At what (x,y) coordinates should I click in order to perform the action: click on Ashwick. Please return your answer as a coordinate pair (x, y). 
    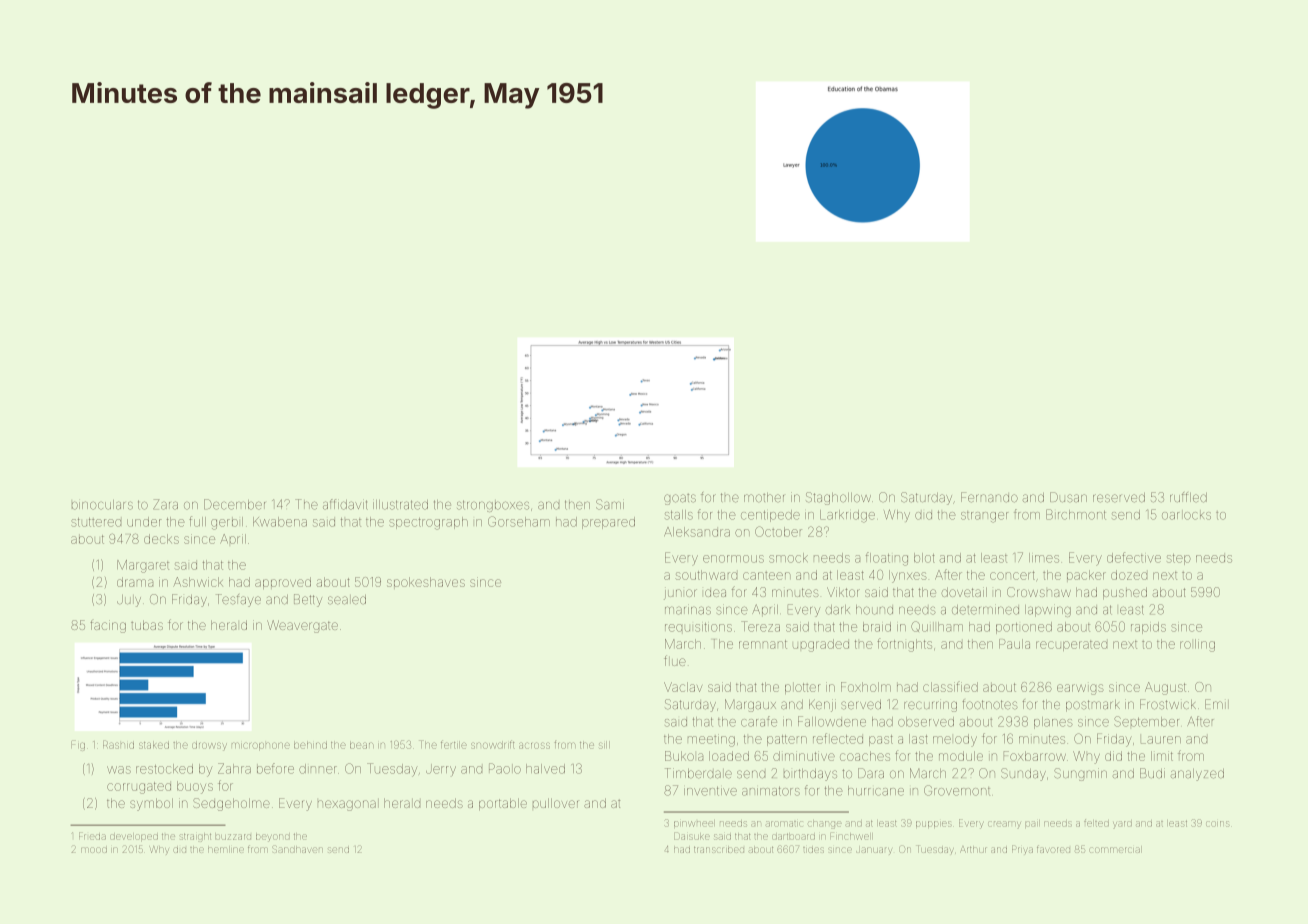
    Looking at the image, I should click on (198, 582).
